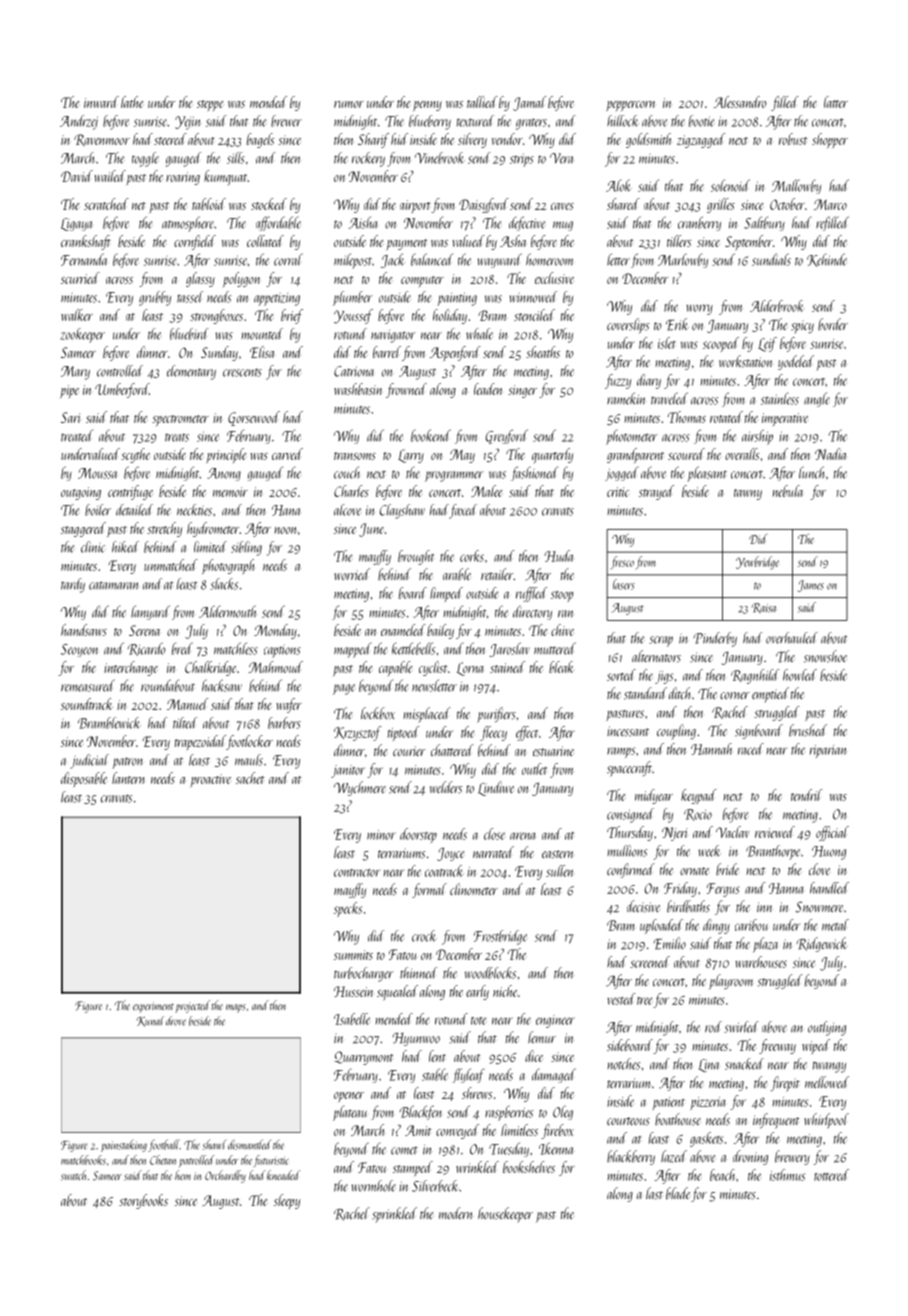 The height and width of the image is (1316, 908). What do you see at coordinates (656, 492) in the image?
I see `strayed` at bounding box center [656, 492].
